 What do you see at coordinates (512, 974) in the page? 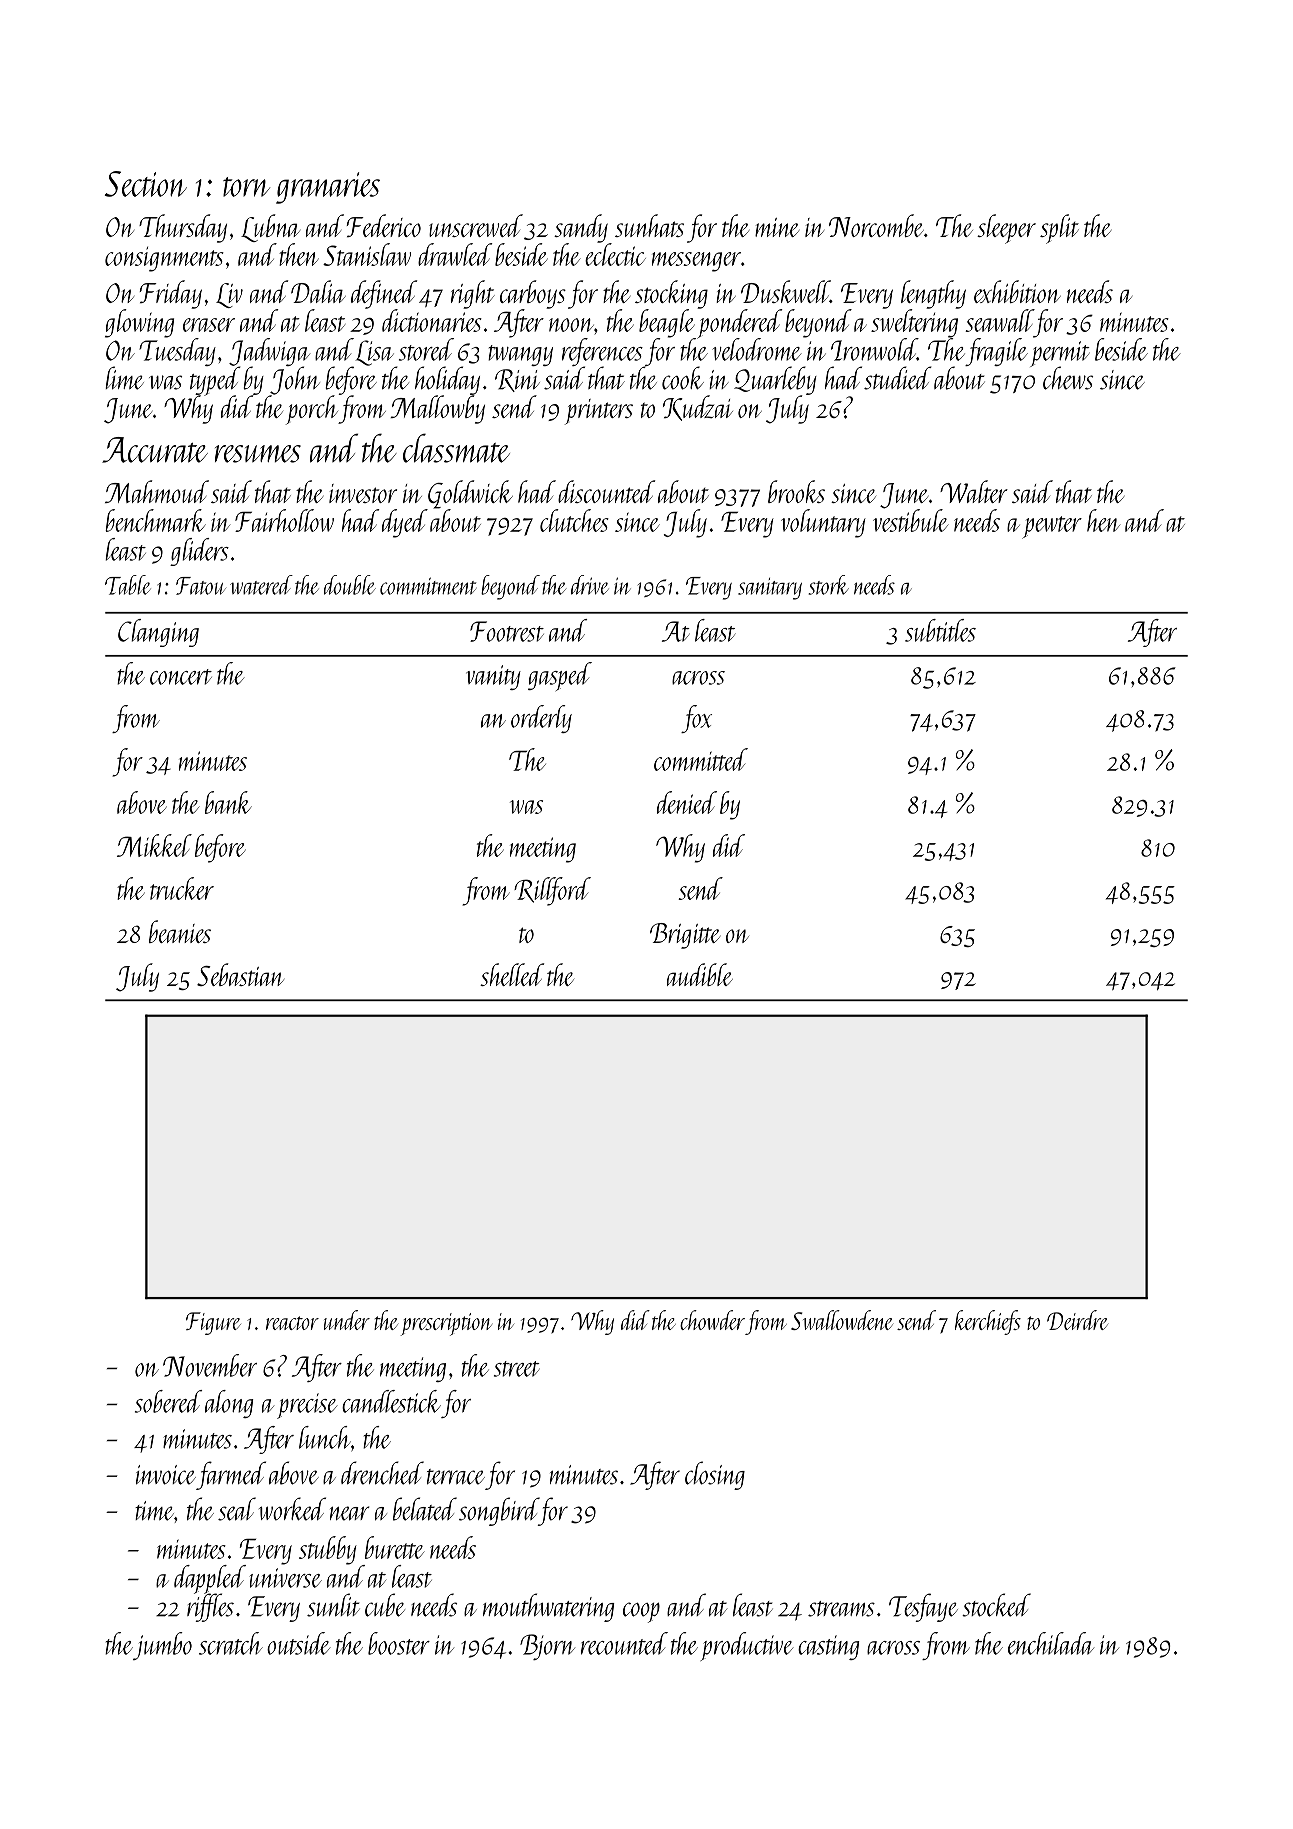
I see `shelled` at bounding box center [512, 974].
